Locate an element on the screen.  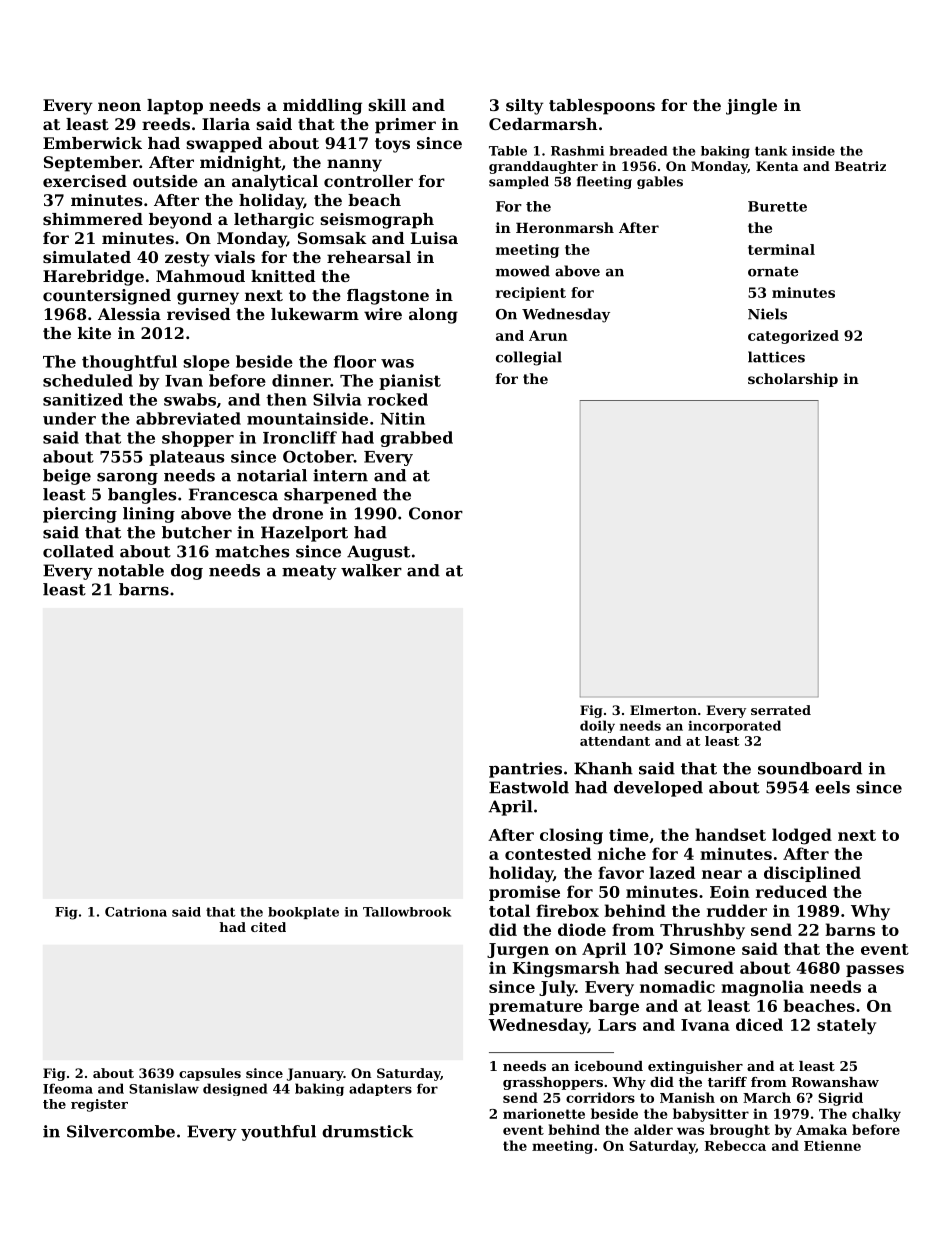
Tallowbrook is located at coordinates (407, 912).
